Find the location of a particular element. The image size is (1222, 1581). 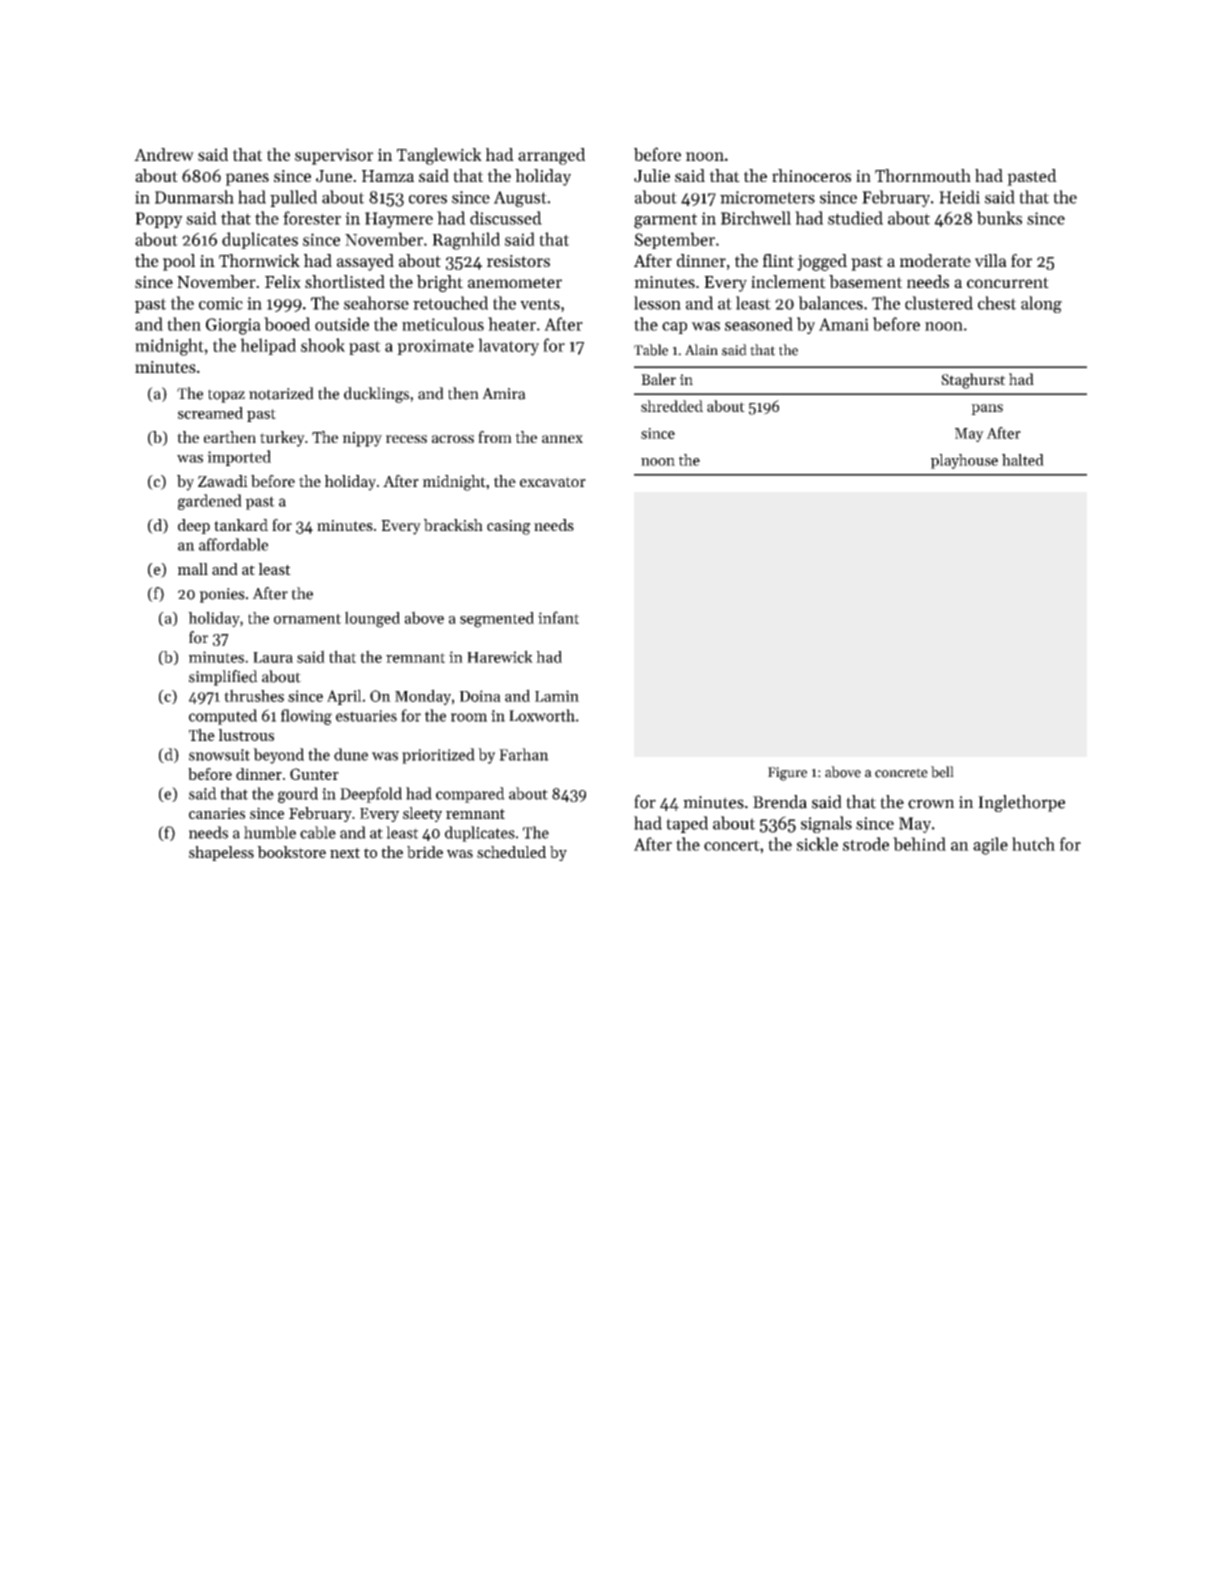

computed is located at coordinates (223, 717).
